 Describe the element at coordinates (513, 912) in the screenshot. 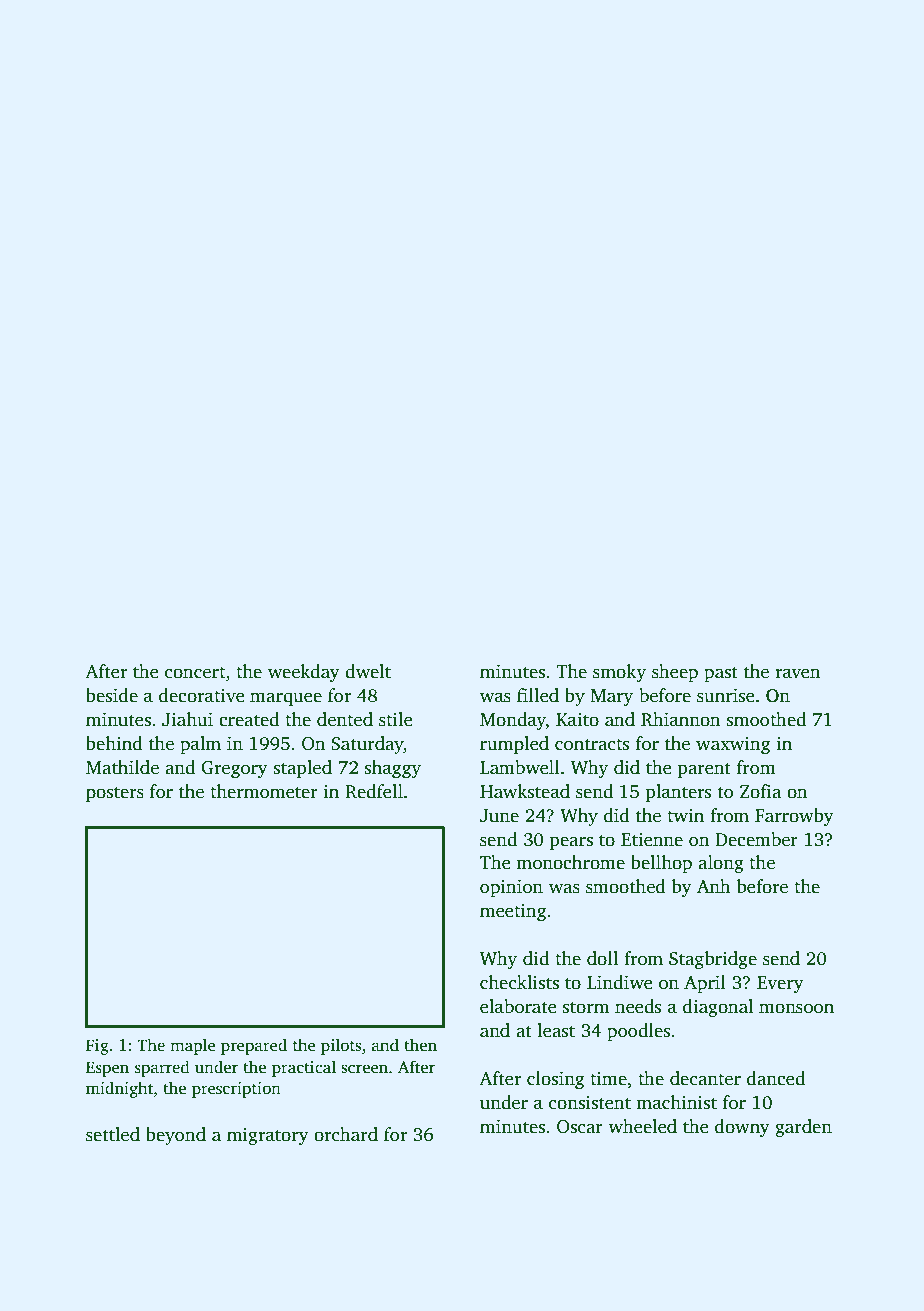

I see `meeting` at that location.
